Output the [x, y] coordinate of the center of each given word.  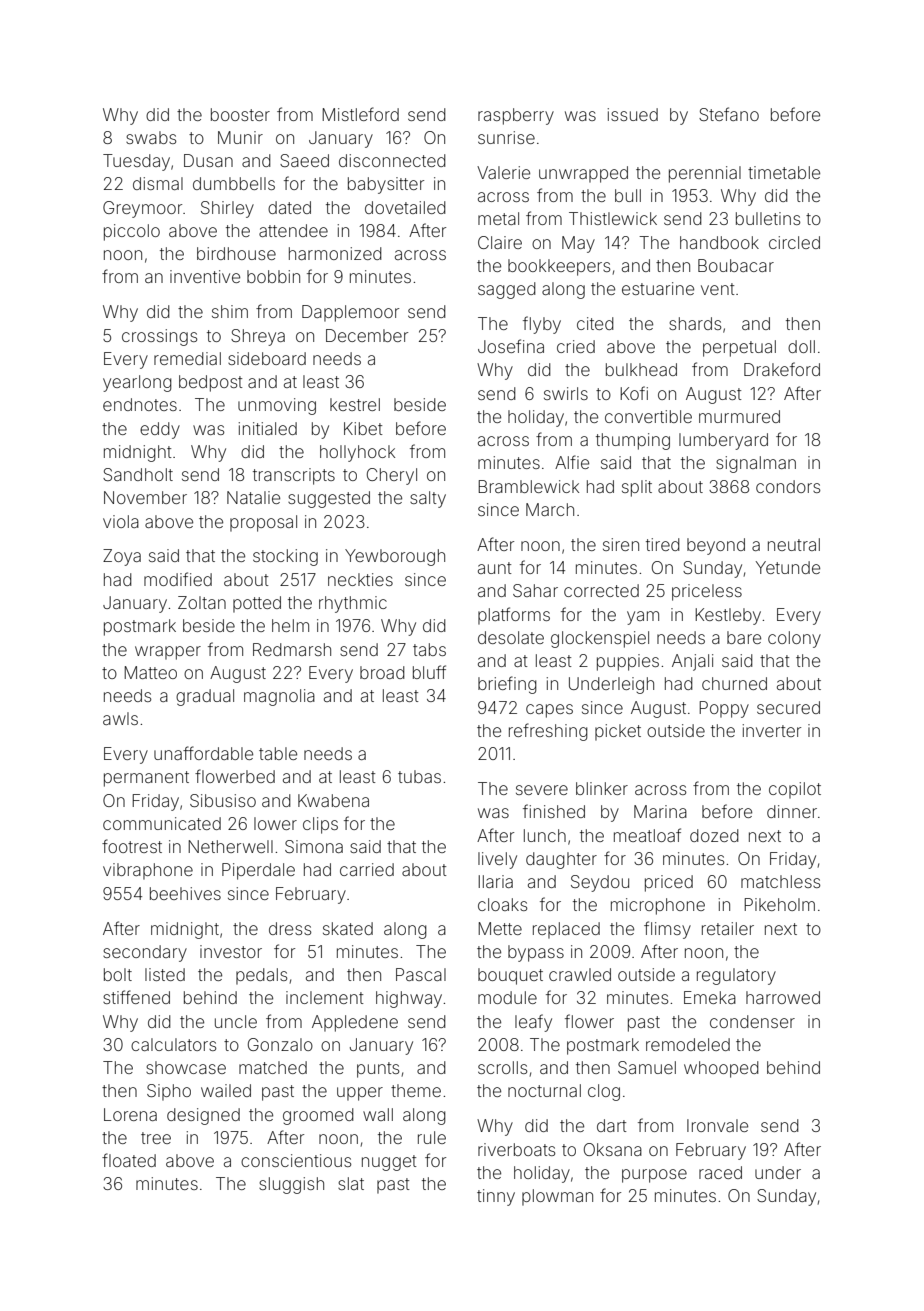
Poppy [724, 709]
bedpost [211, 383]
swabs [151, 137]
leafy [533, 1023]
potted [257, 604]
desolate [511, 637]
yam [643, 618]
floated [129, 1160]
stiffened [136, 997]
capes [549, 711]
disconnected [392, 160]
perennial [705, 174]
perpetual [739, 348]
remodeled [688, 1044]
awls [120, 718]
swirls [566, 393]
